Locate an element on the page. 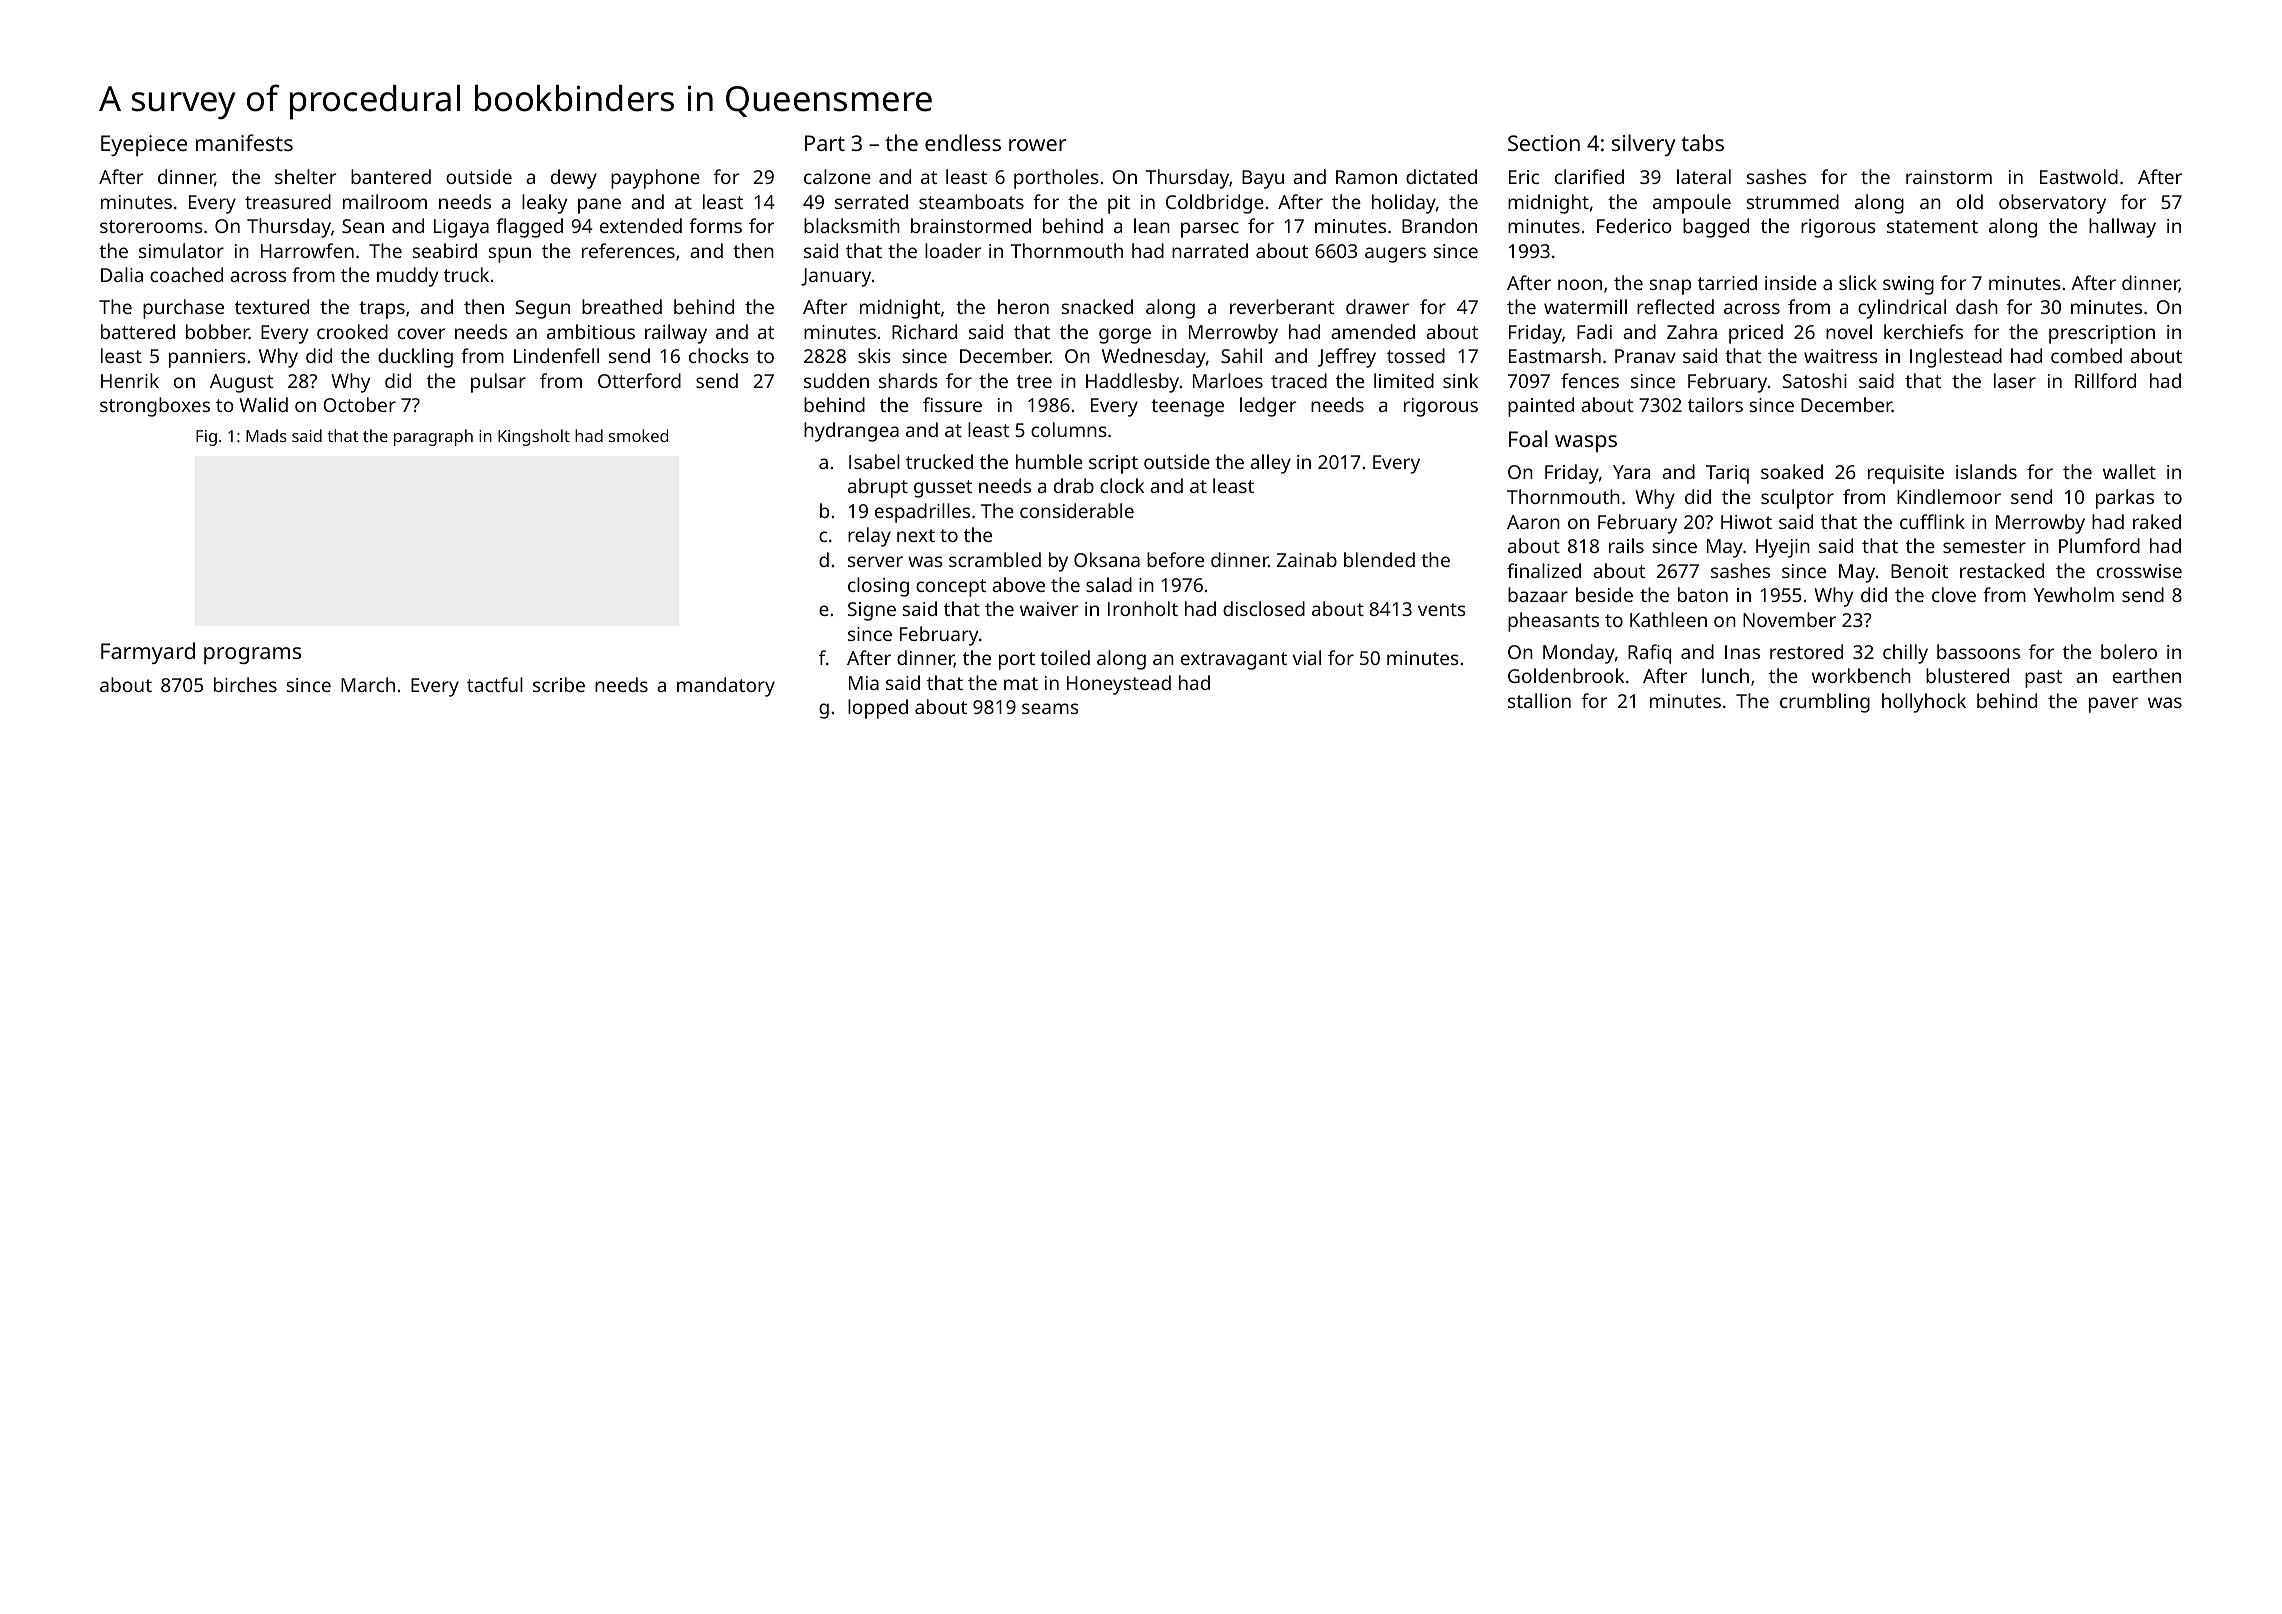  silvery is located at coordinates (1644, 145).
